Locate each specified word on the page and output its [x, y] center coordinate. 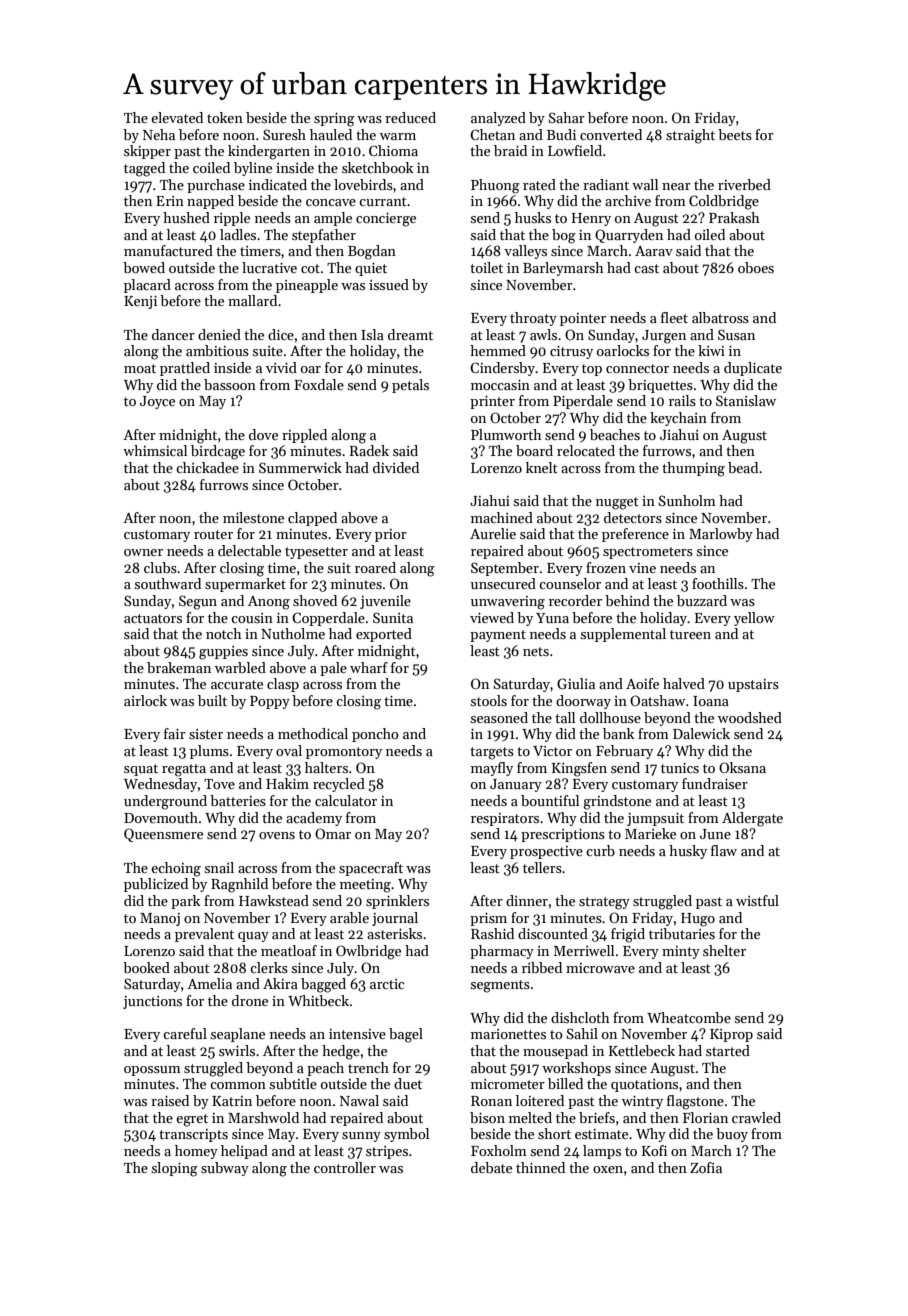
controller [345, 1167]
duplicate [753, 369]
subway [225, 1169]
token [225, 117]
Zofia [706, 1167]
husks [533, 217]
